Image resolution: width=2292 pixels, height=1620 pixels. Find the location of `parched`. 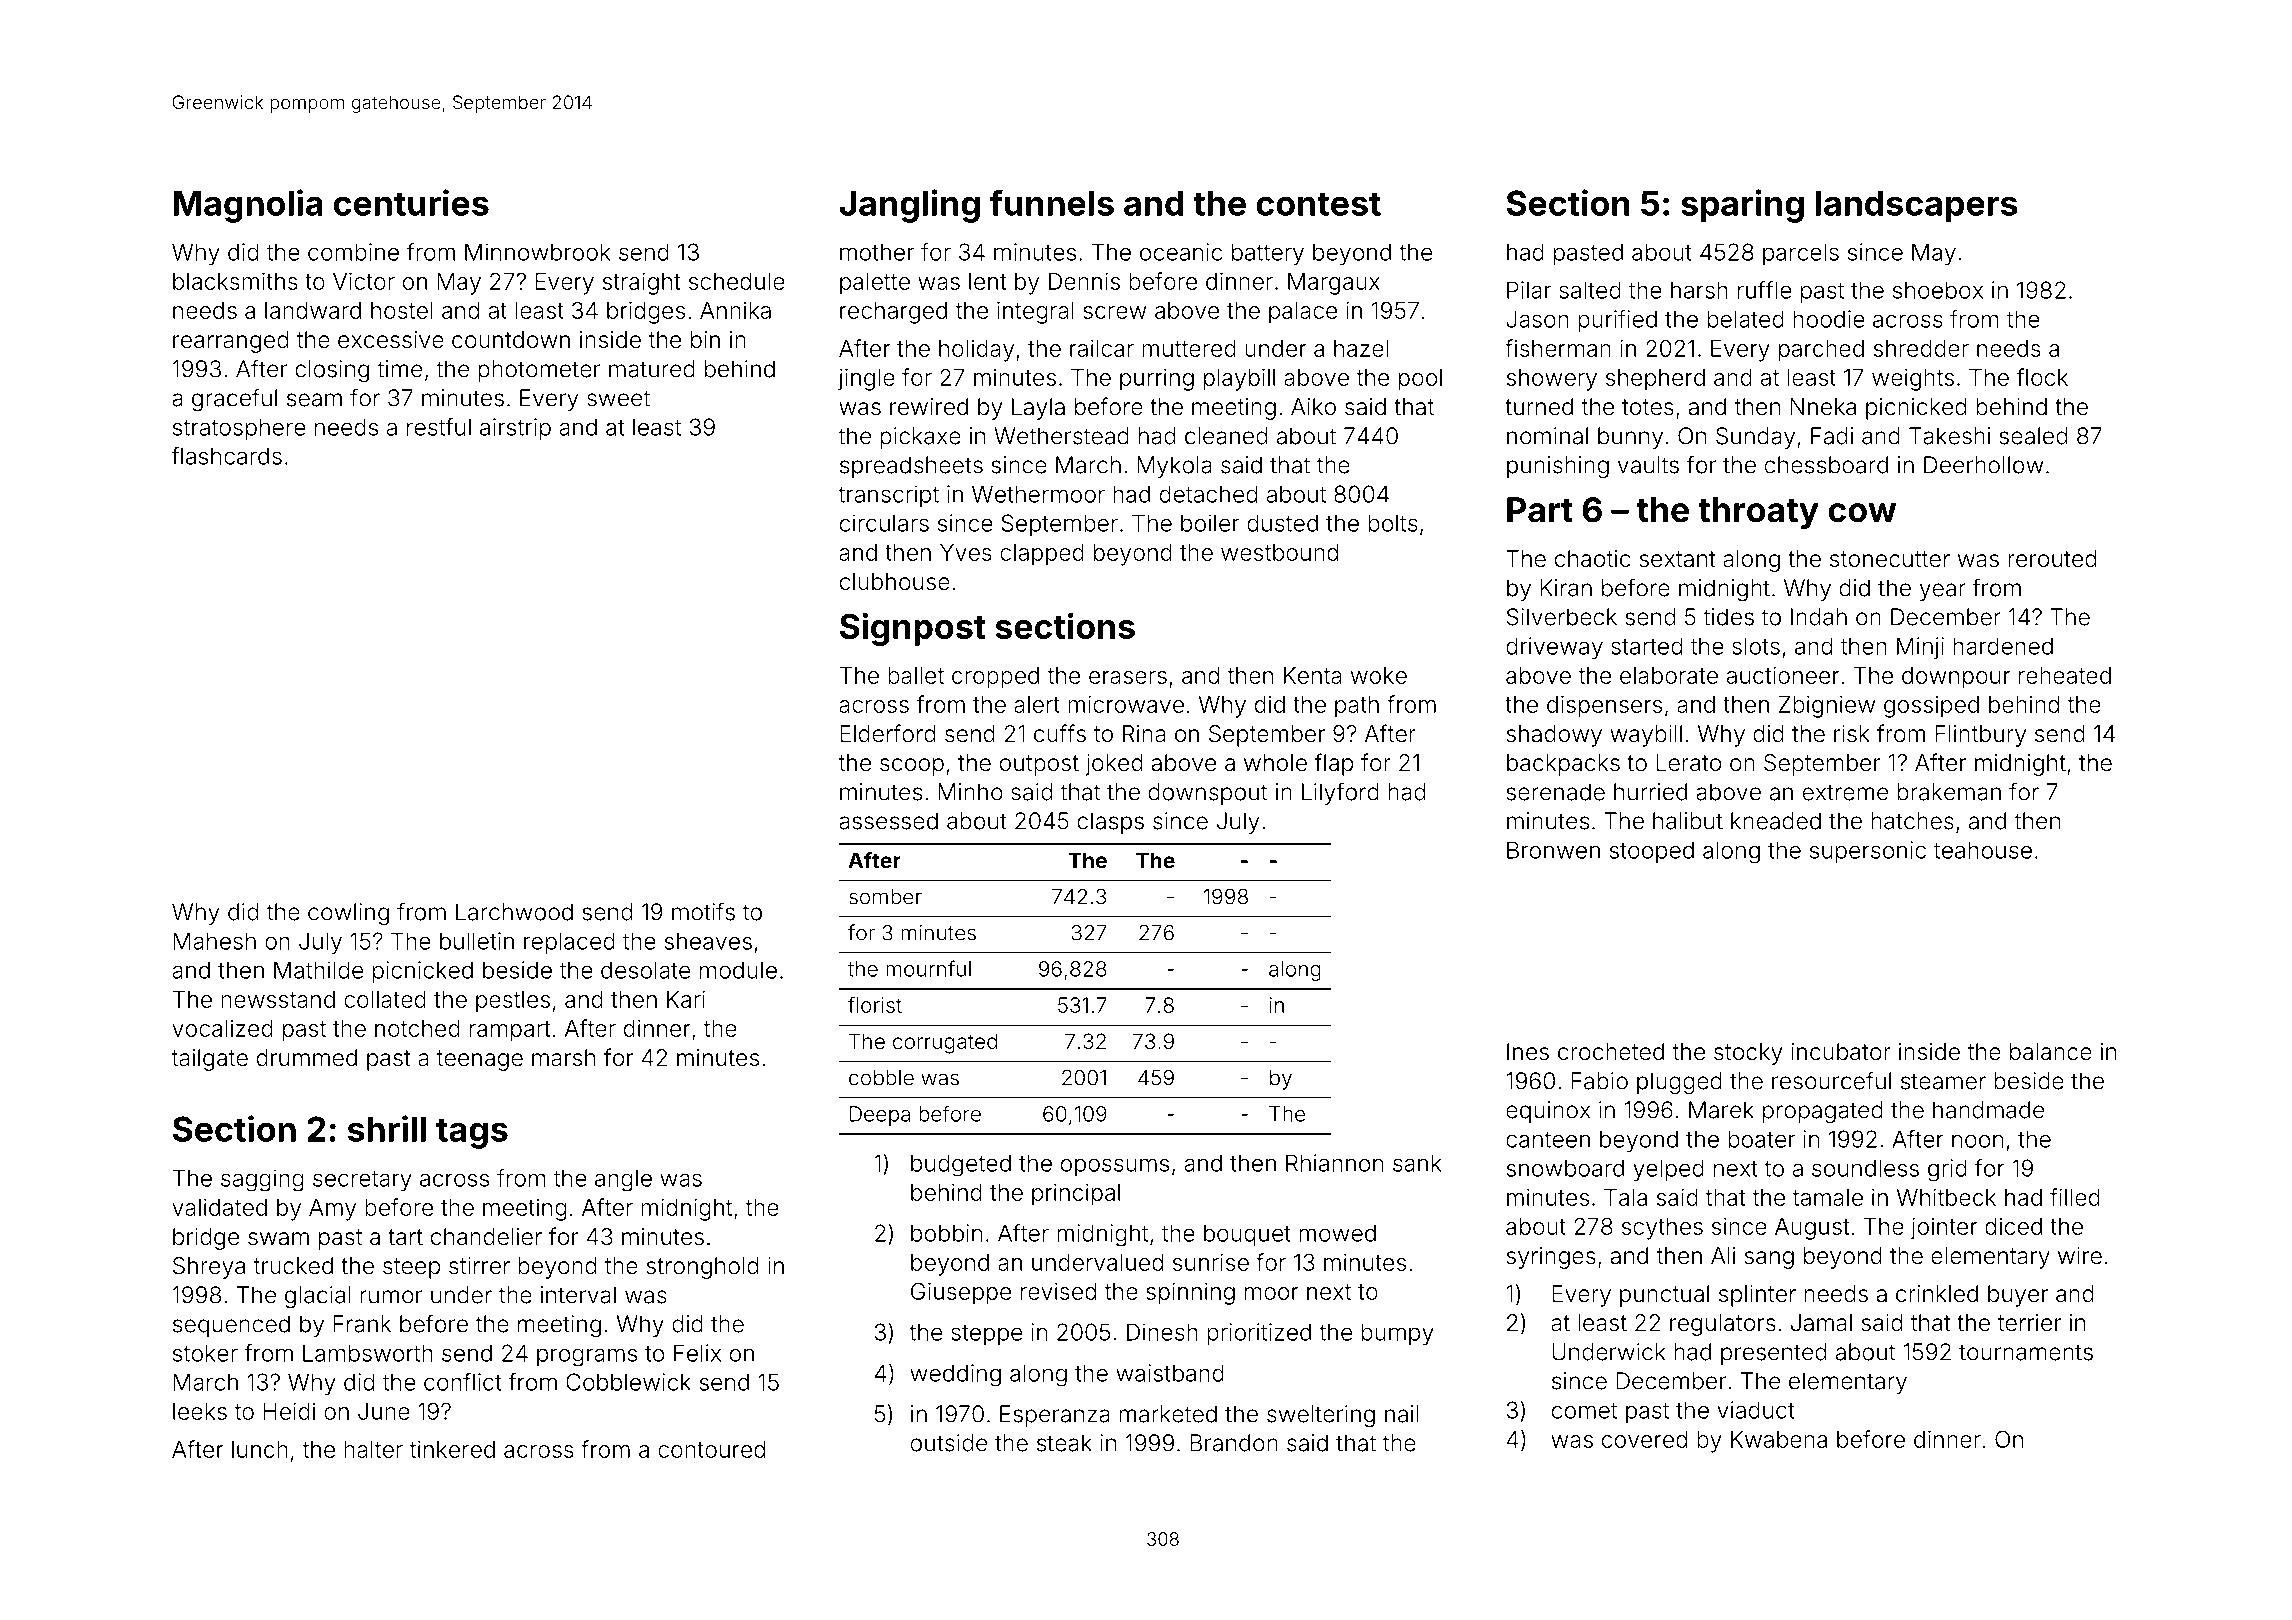

parched is located at coordinates (1821, 351).
